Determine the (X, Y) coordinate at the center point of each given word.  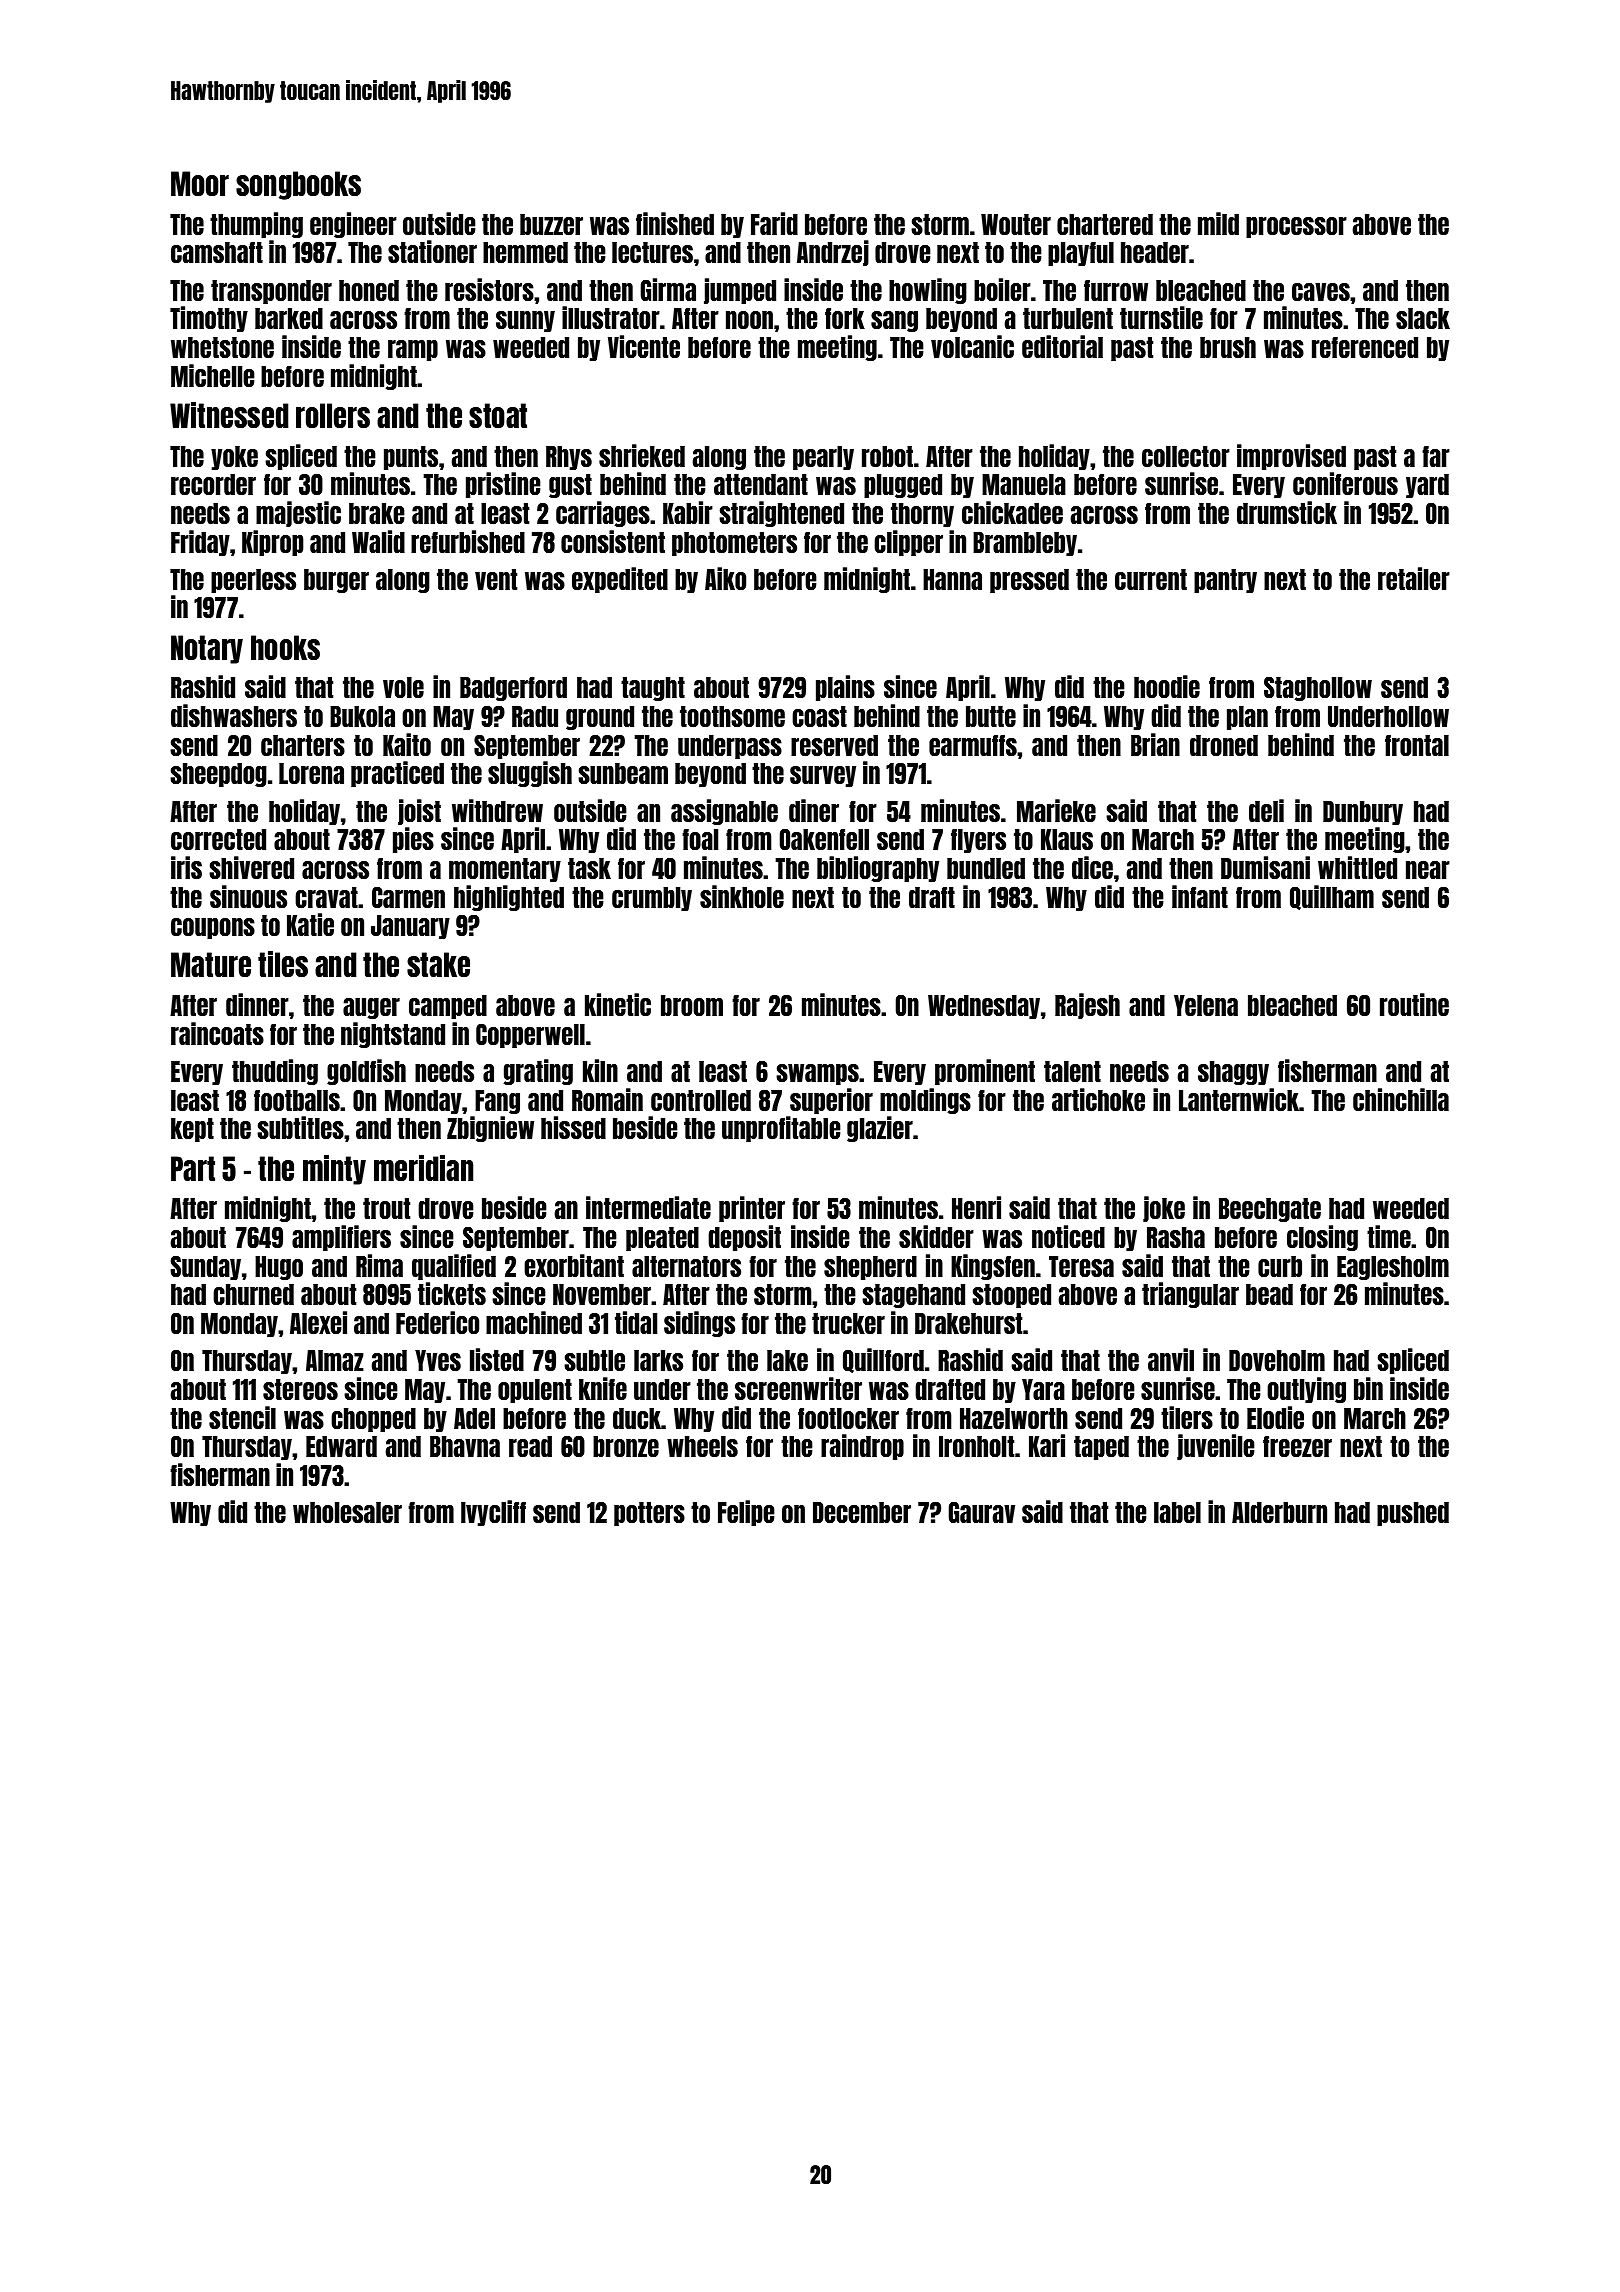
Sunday (205, 1268)
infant (1200, 896)
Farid (774, 223)
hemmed (525, 252)
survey (823, 776)
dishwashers (234, 715)
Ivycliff (493, 1513)
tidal (636, 1322)
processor (1296, 227)
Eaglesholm (1393, 1268)
